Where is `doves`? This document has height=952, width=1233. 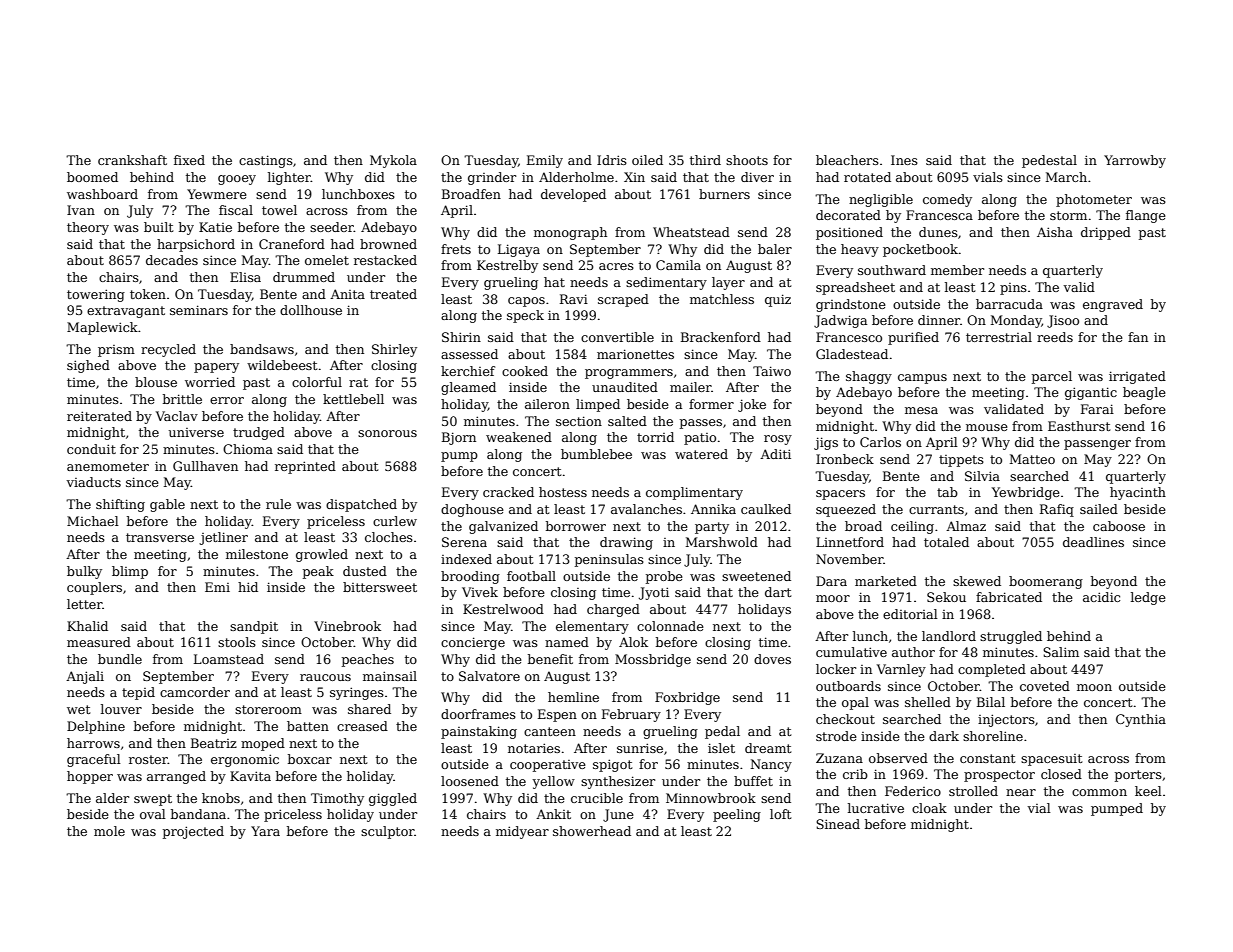 doves is located at coordinates (772, 659).
